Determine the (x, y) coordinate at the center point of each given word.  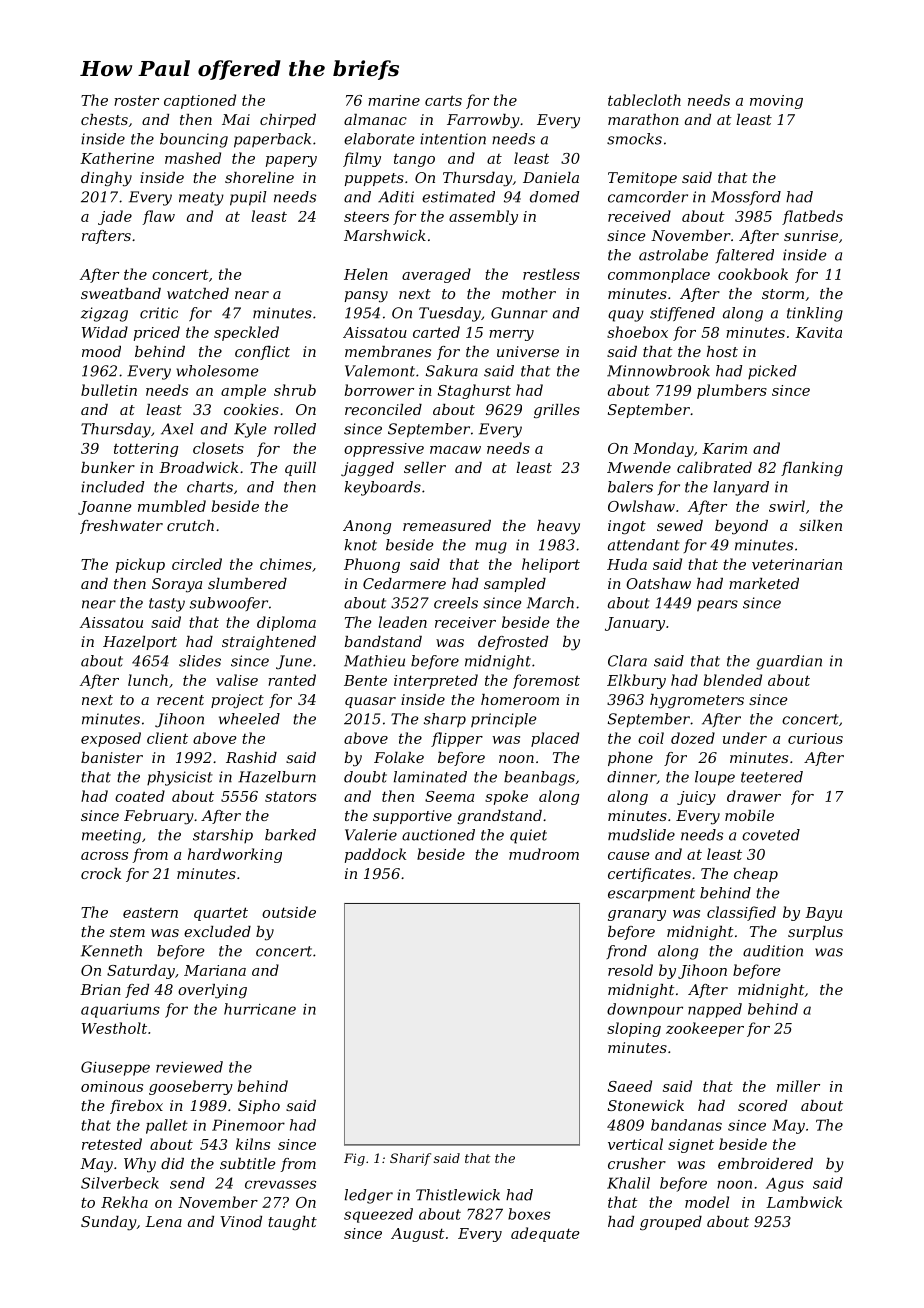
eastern (150, 913)
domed (554, 197)
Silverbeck (120, 1183)
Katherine (117, 158)
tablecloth (644, 100)
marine (394, 100)
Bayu (823, 914)
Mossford (746, 198)
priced (157, 333)
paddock (375, 855)
